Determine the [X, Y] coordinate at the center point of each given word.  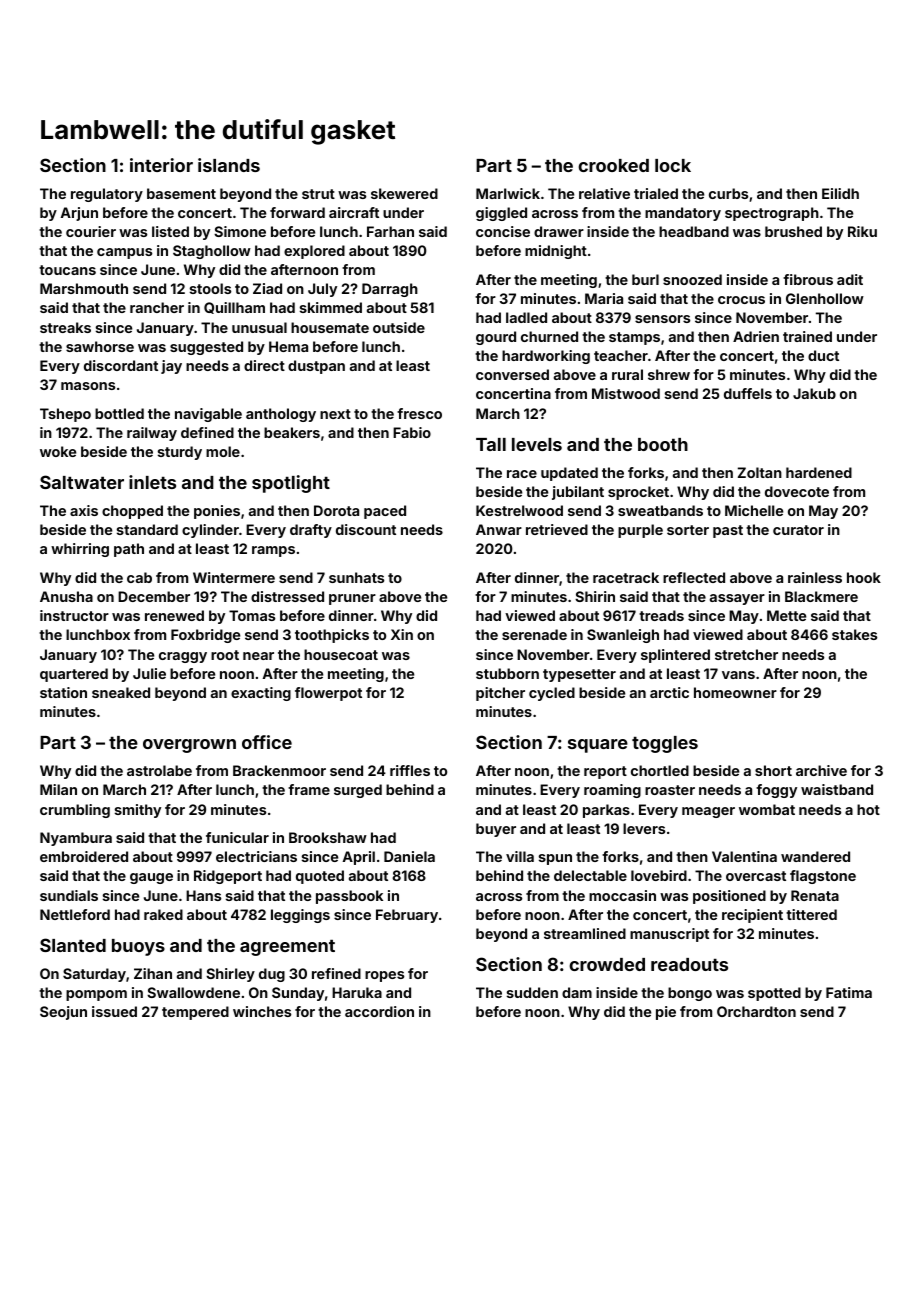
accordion [379, 1011]
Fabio [412, 432]
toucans [67, 270]
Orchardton [756, 1011]
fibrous [808, 279]
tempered [195, 1013]
